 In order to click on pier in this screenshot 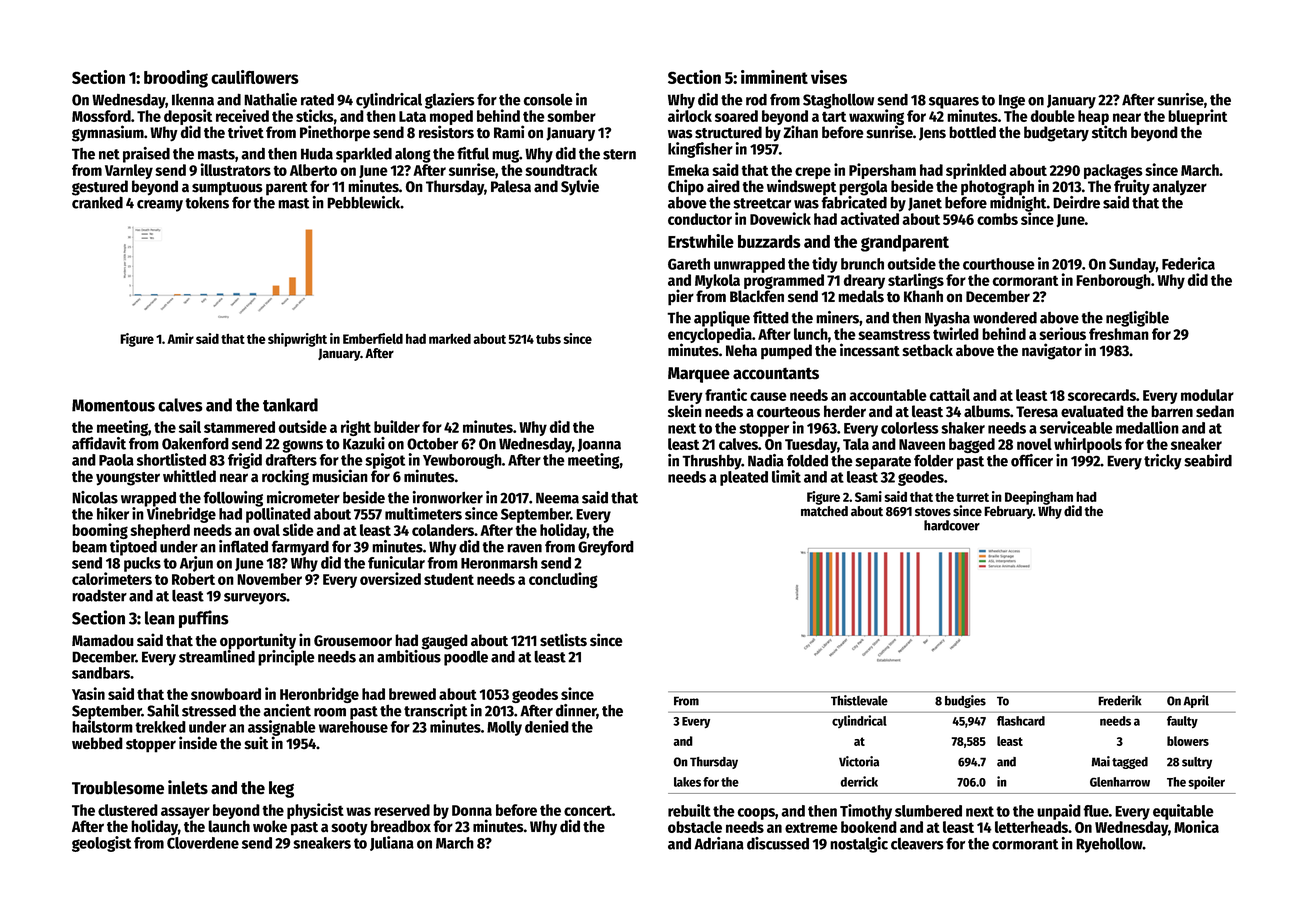, I will do `click(681, 297)`.
